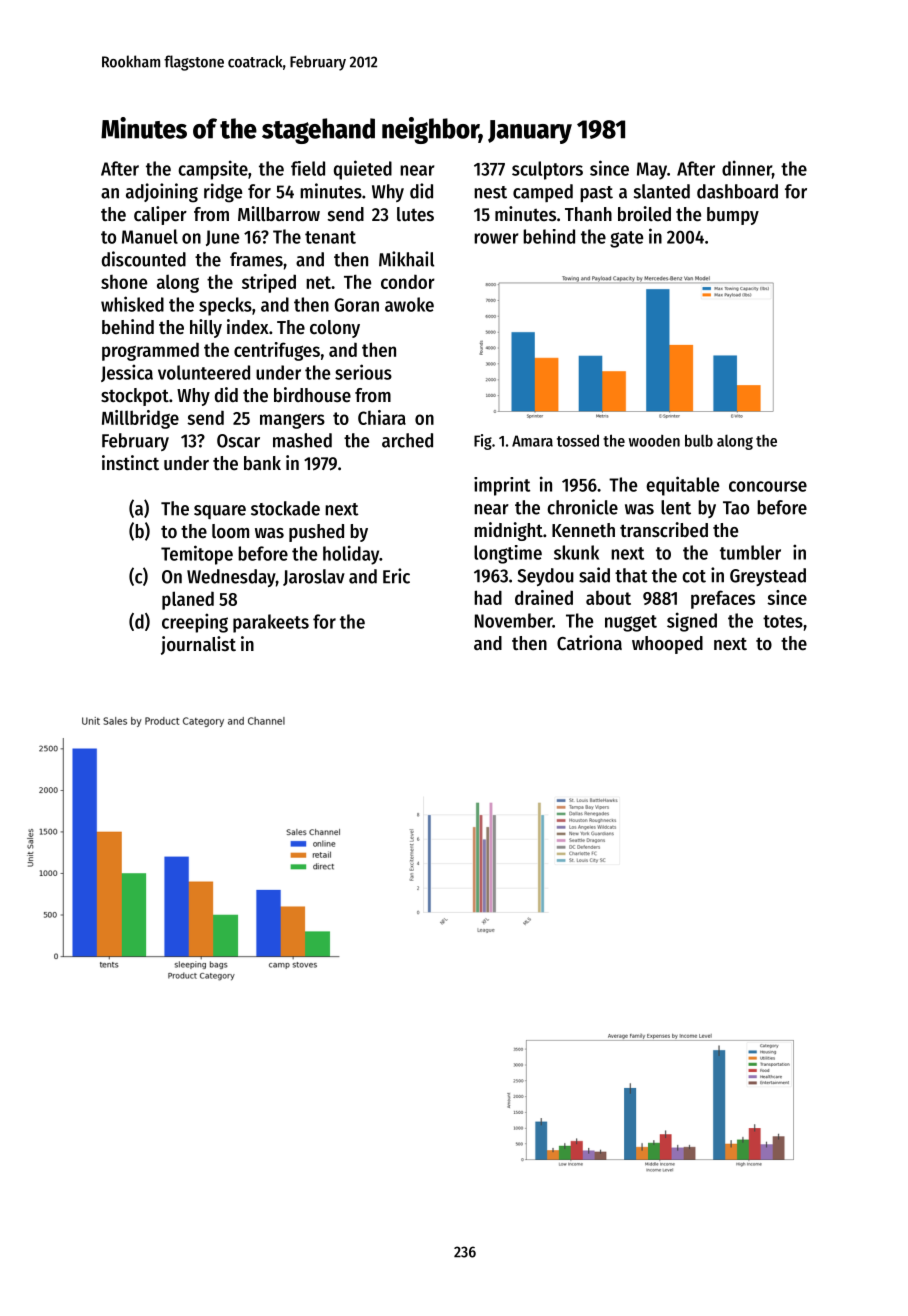 This image has height=1316, width=908. What do you see at coordinates (130, 463) in the image?
I see `instinct` at bounding box center [130, 463].
